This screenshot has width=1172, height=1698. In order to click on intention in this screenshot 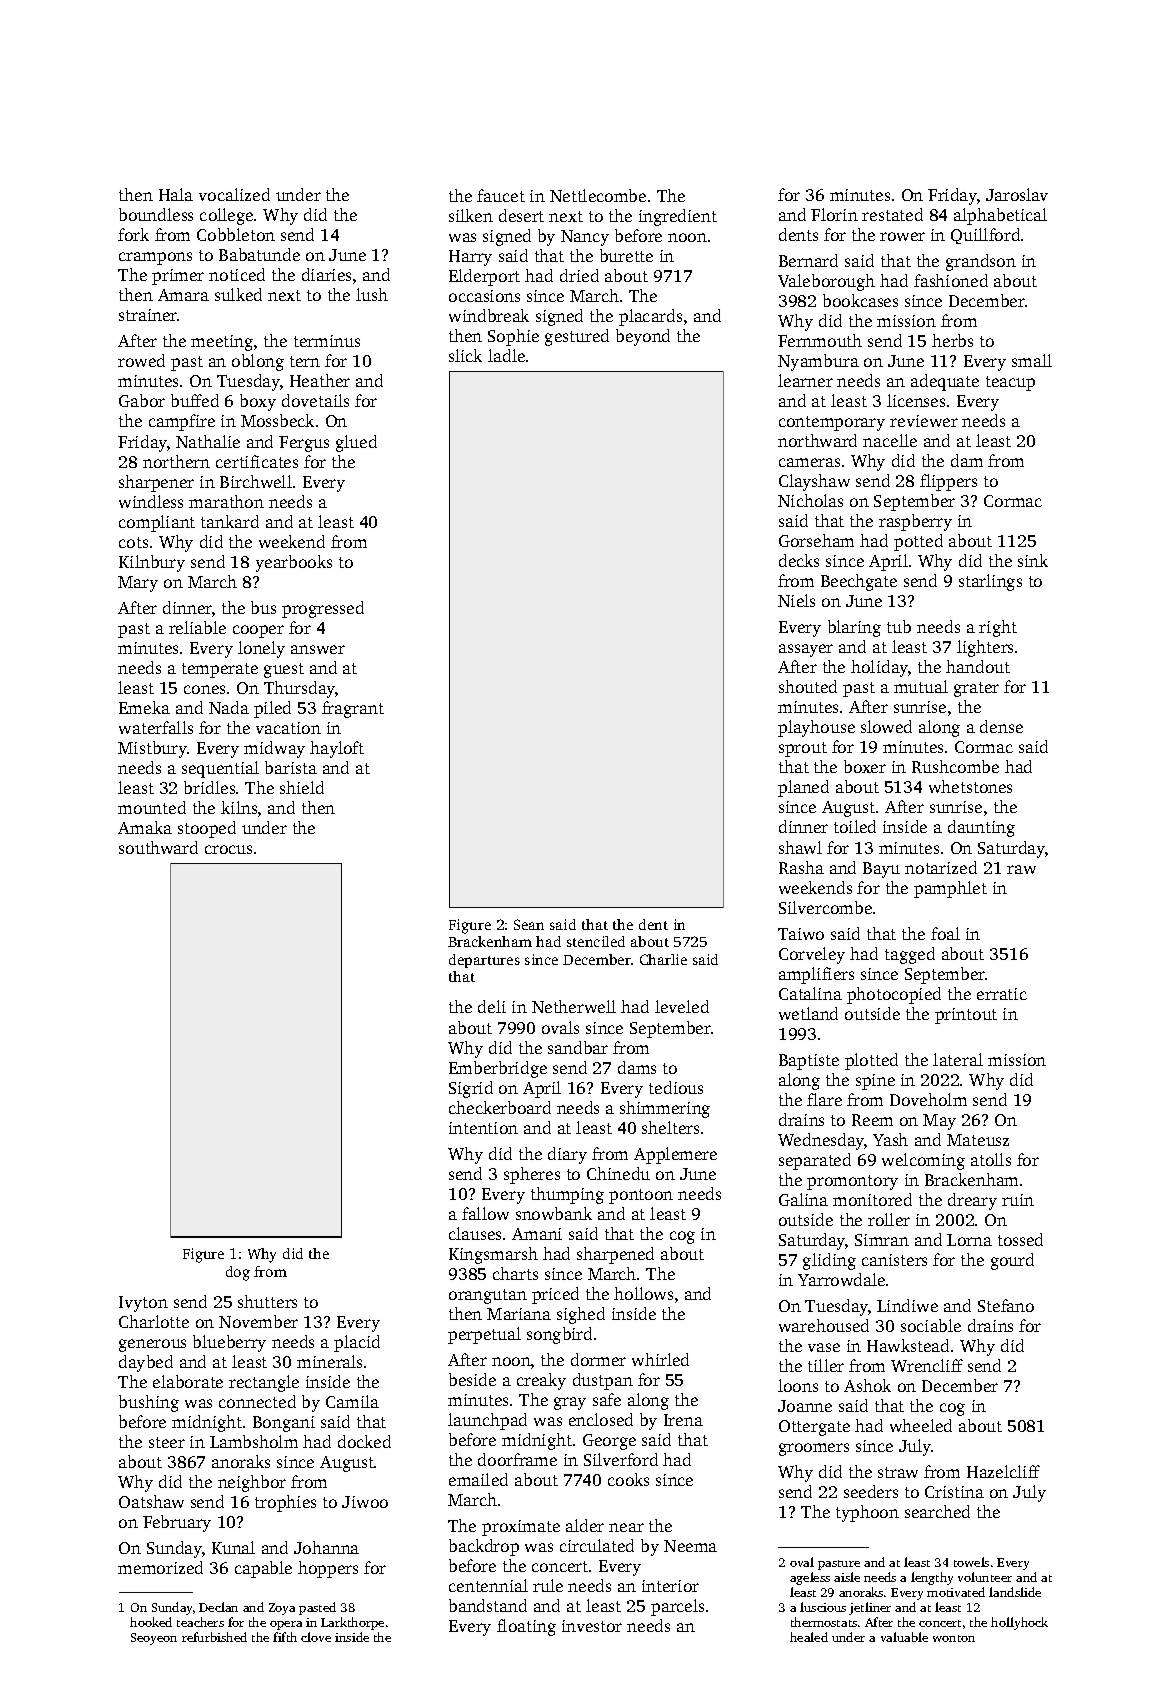, I will do `click(483, 1128)`.
